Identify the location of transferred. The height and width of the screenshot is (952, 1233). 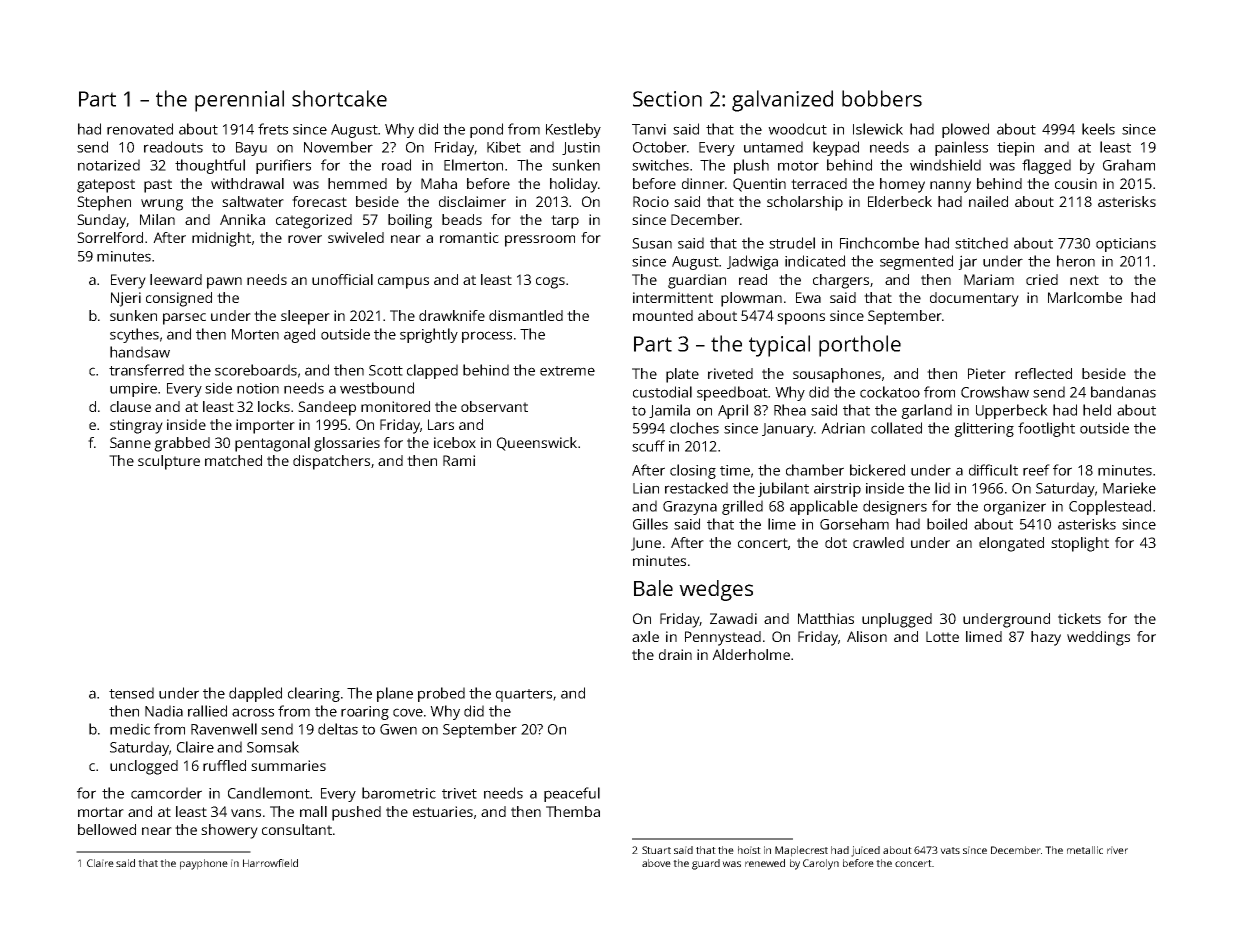
(146, 370).
